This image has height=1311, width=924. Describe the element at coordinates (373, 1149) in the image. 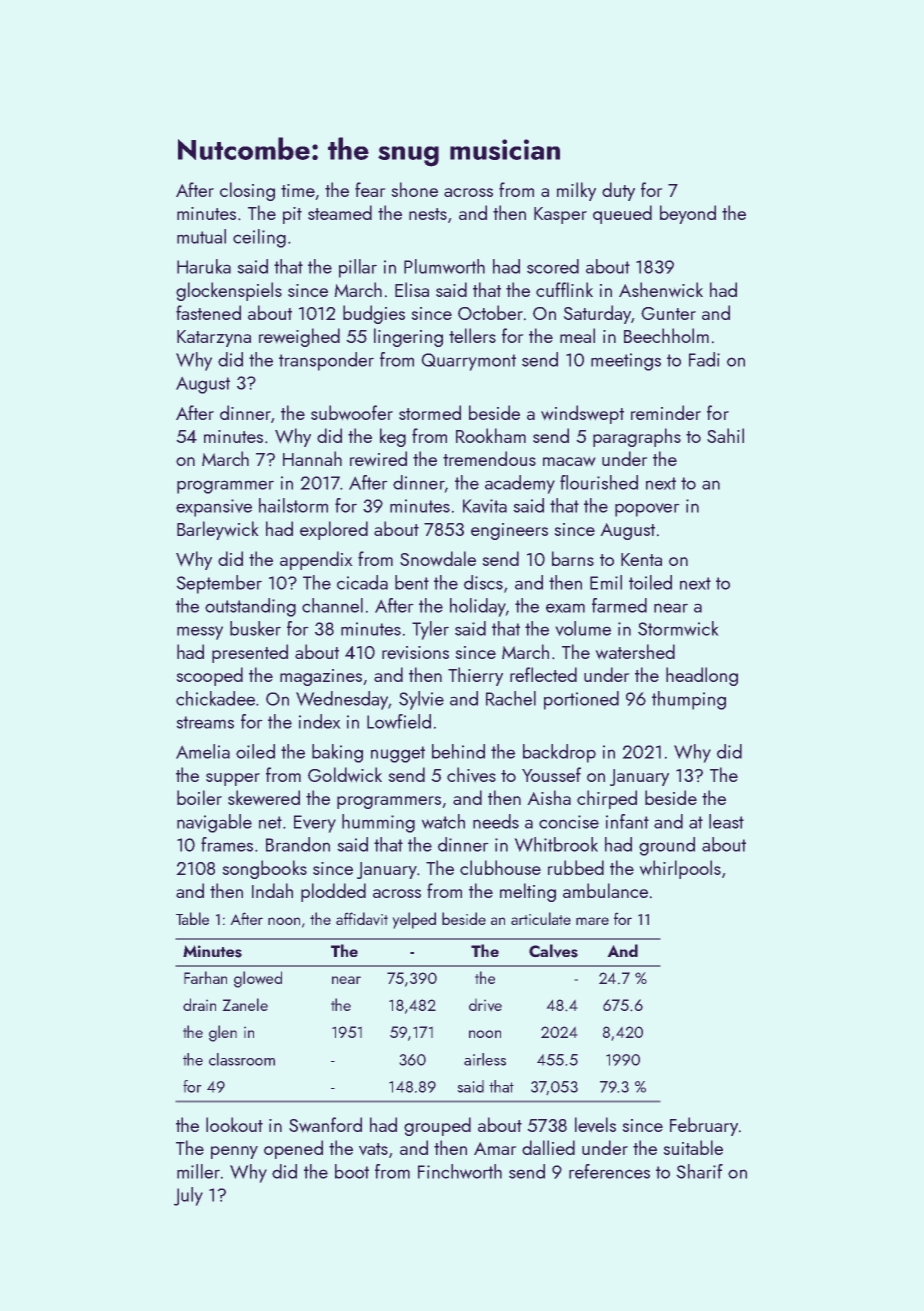

I see `vats` at that location.
